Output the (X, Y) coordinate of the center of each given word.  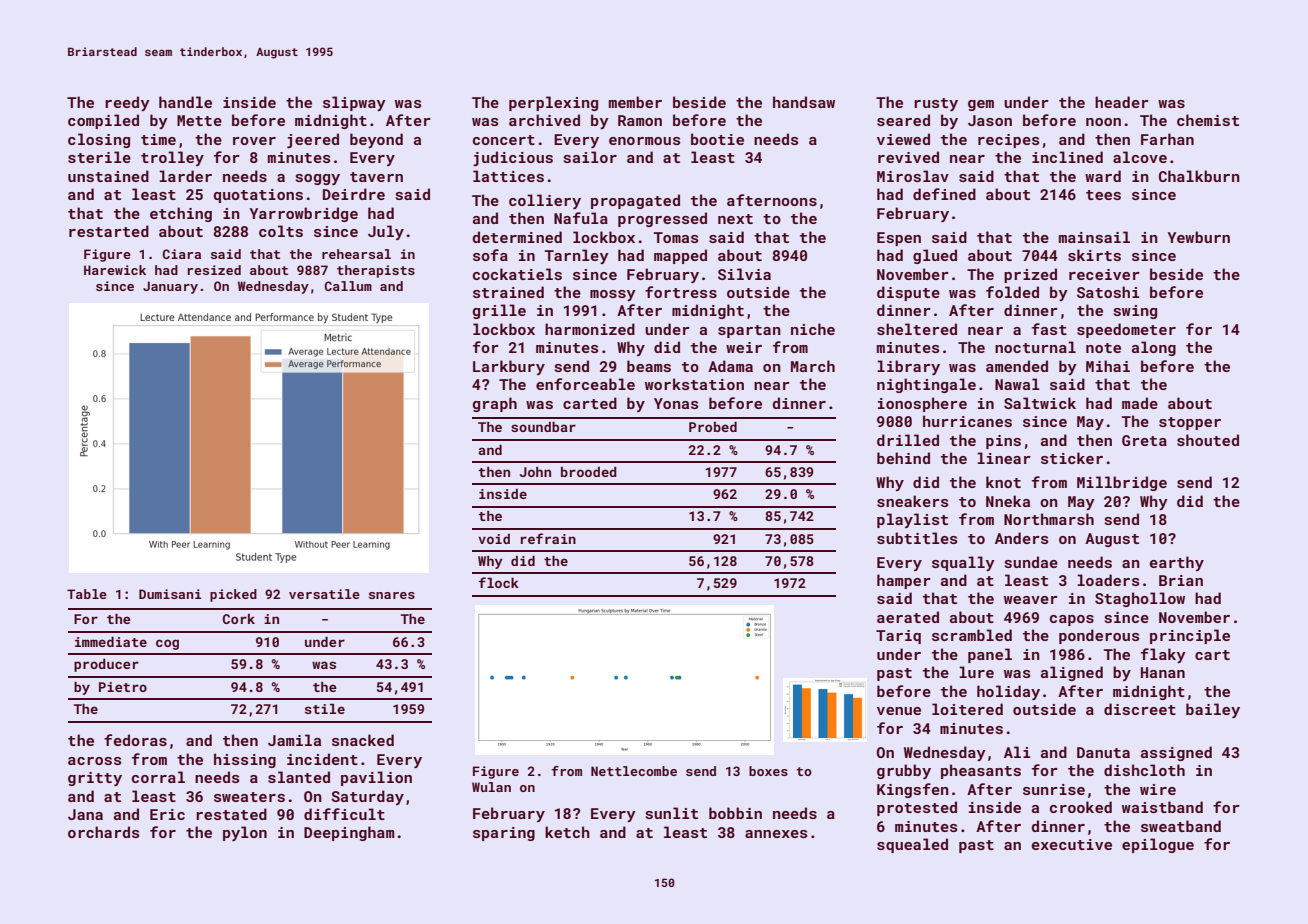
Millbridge (1122, 483)
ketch (567, 832)
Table (87, 594)
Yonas (676, 403)
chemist (1208, 120)
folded (1012, 292)
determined (517, 237)
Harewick (115, 270)
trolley (172, 158)
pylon (245, 833)
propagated (635, 201)
